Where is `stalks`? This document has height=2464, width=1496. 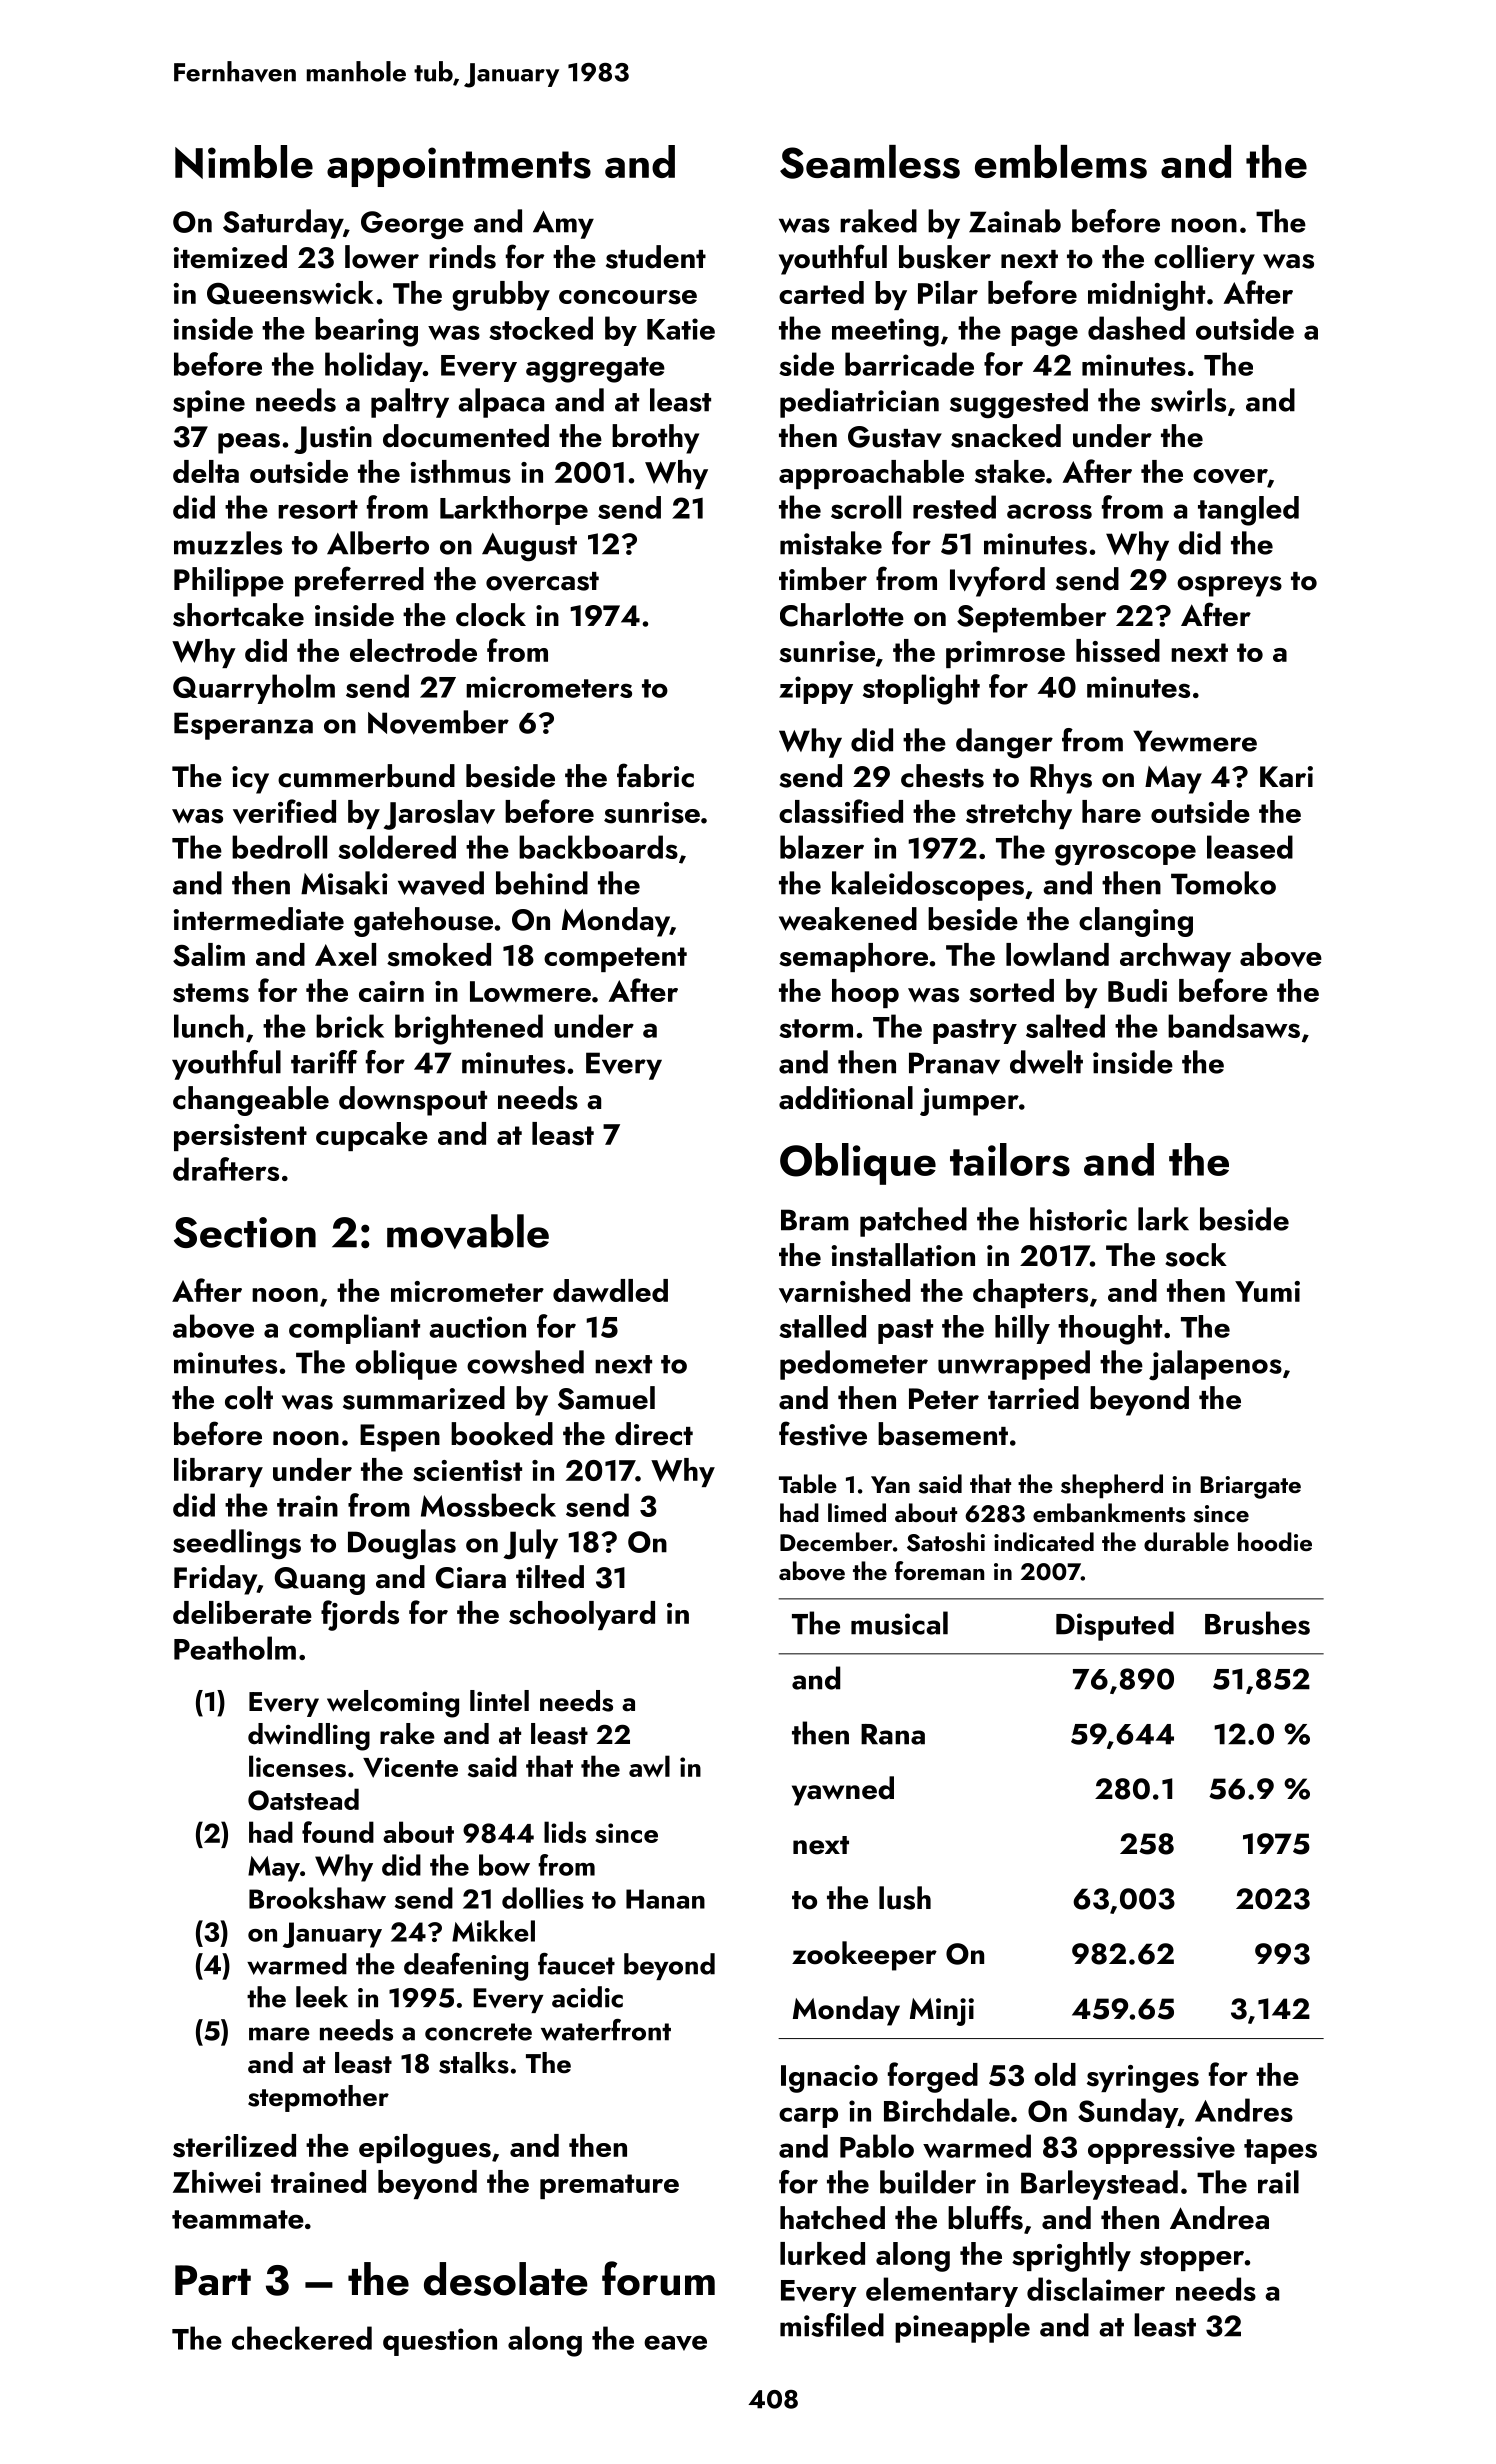 stalks is located at coordinates (474, 2063).
